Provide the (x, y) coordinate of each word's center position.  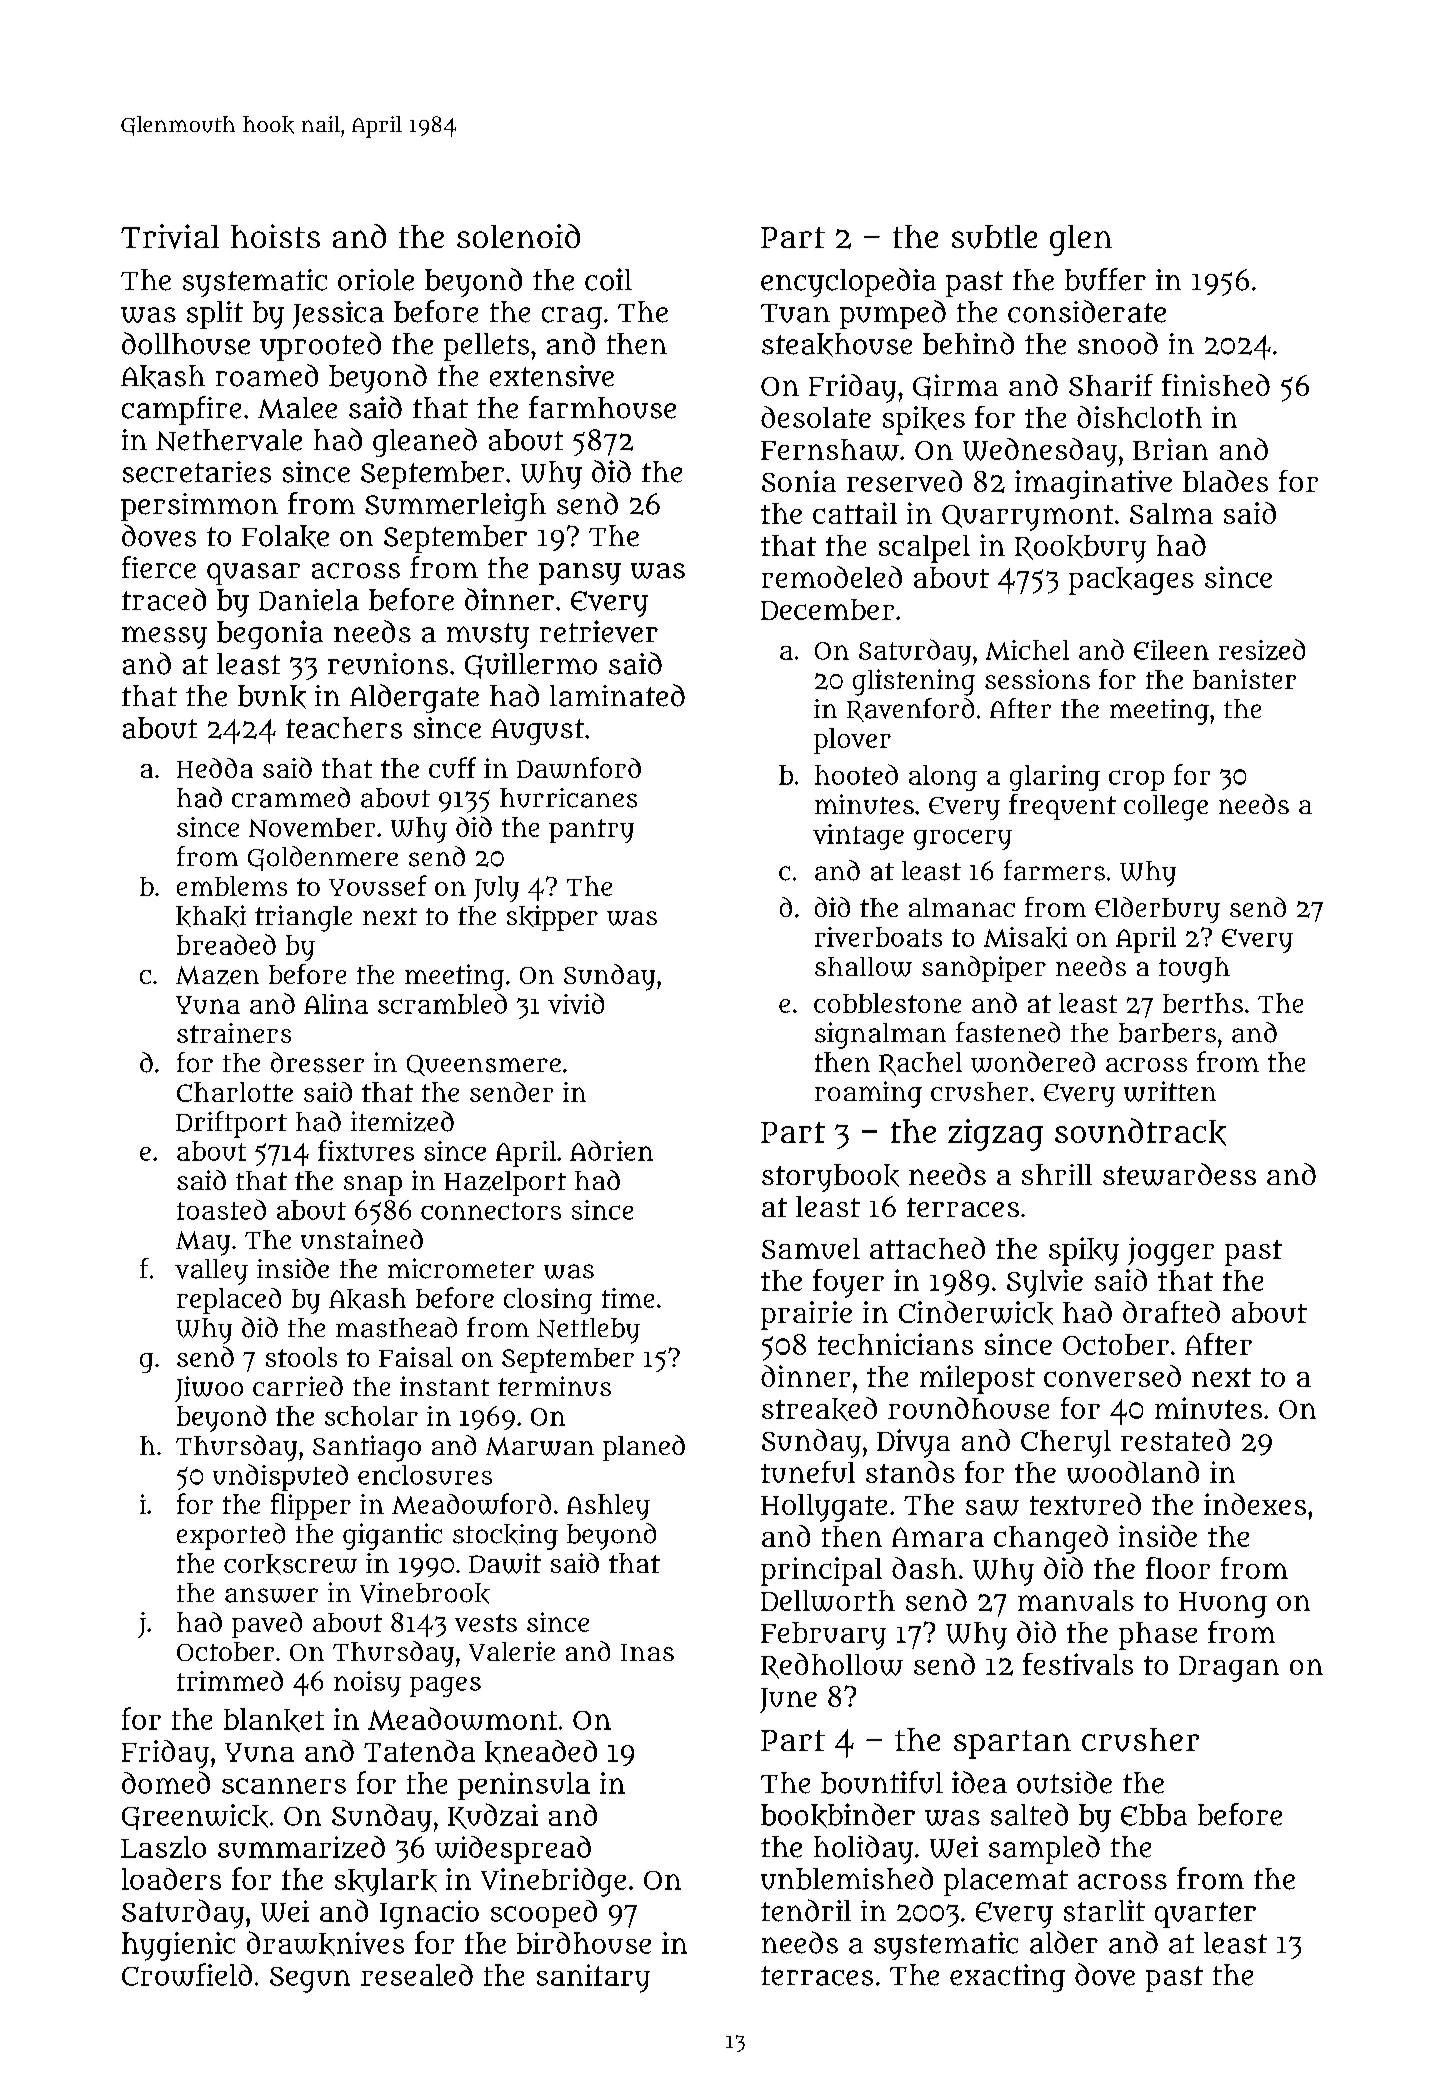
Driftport (231, 1124)
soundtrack (1140, 1132)
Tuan (795, 313)
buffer (1105, 279)
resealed (417, 1975)
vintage (858, 837)
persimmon (199, 507)
